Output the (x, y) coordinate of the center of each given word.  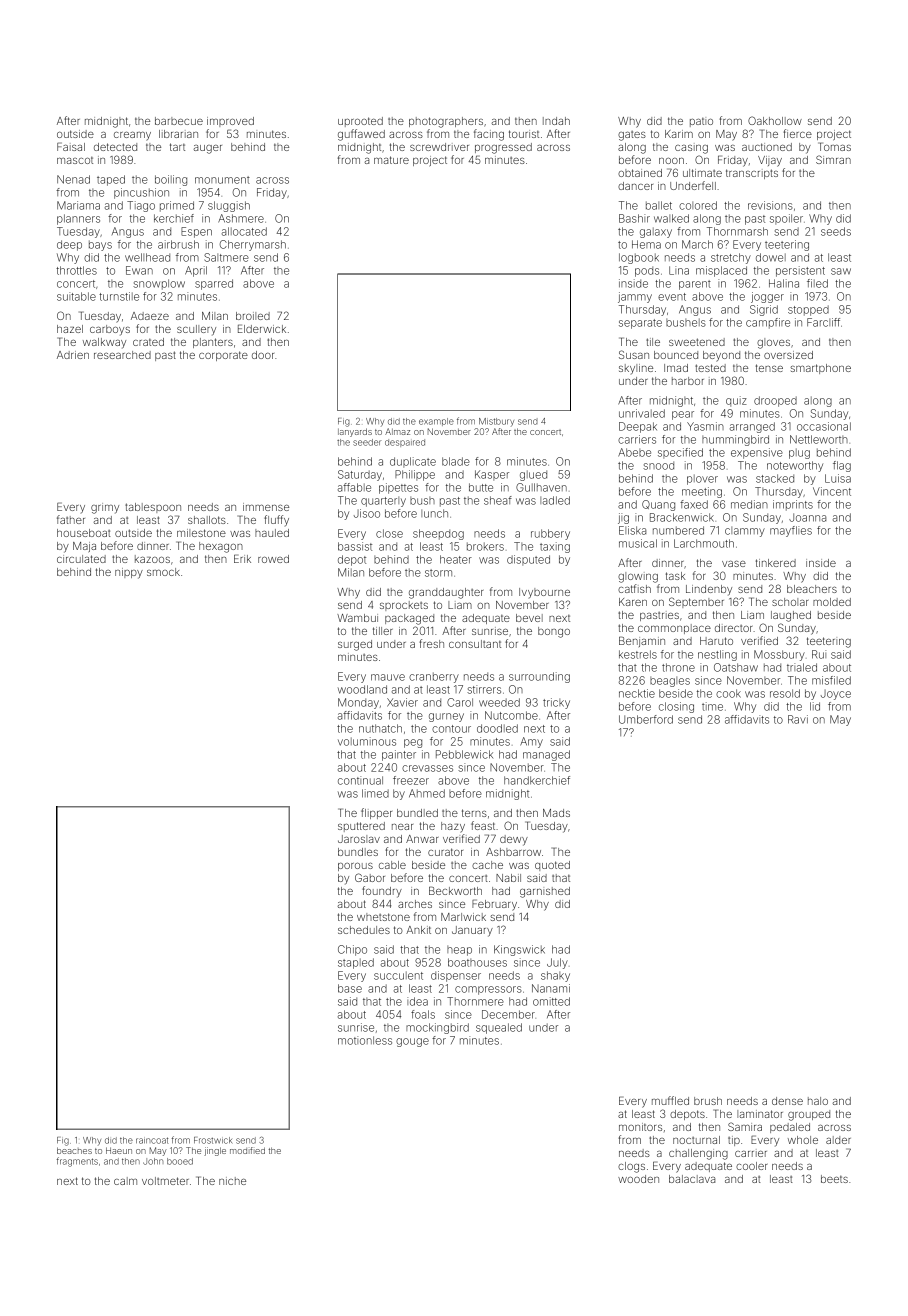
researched (122, 355)
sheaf (498, 500)
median (749, 504)
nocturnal (696, 1140)
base (350, 988)
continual (360, 780)
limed (375, 793)
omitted (551, 1001)
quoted (552, 866)
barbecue (179, 121)
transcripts (752, 174)
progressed (503, 148)
